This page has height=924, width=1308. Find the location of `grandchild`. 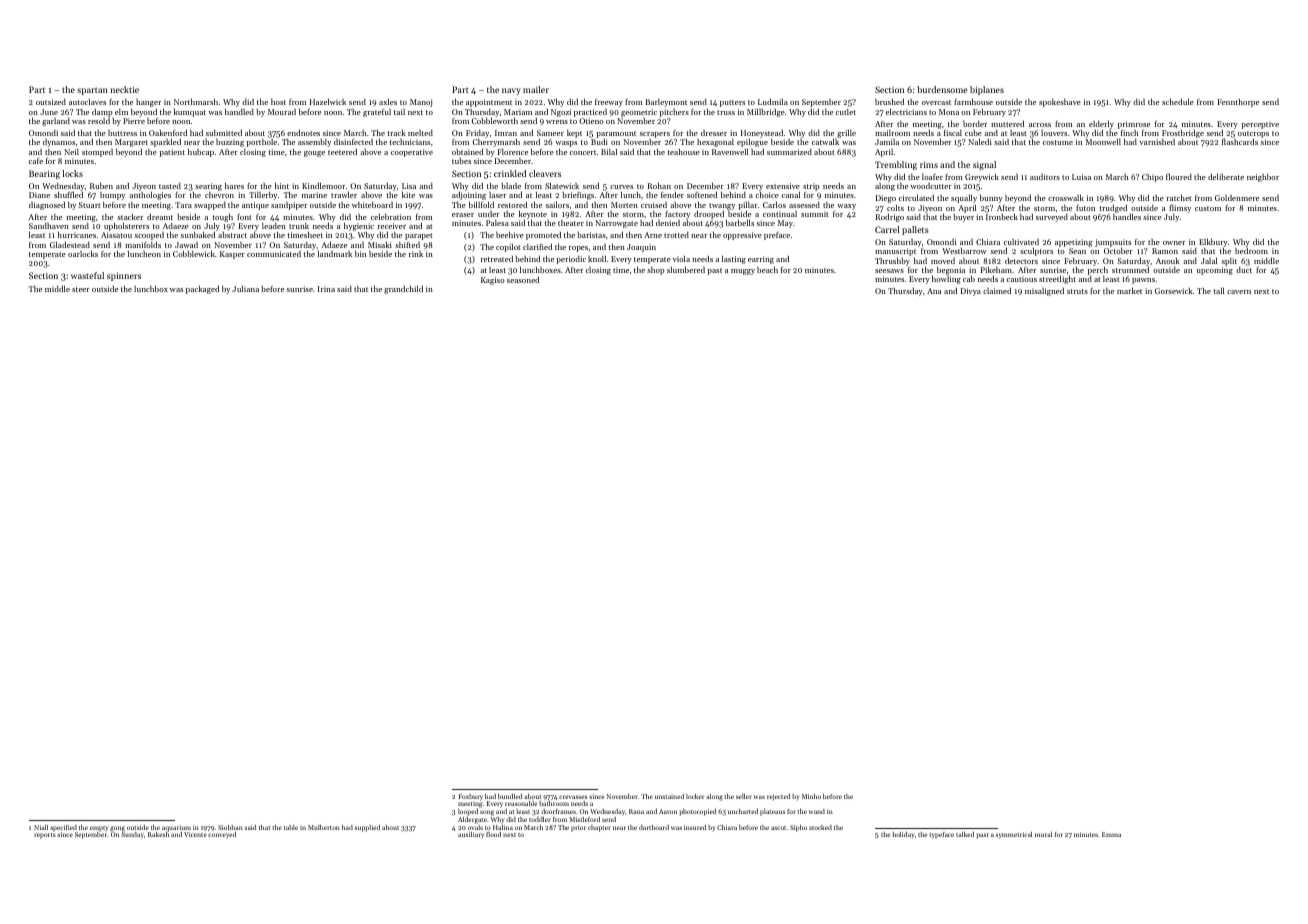

grandchild is located at coordinates (403, 290).
